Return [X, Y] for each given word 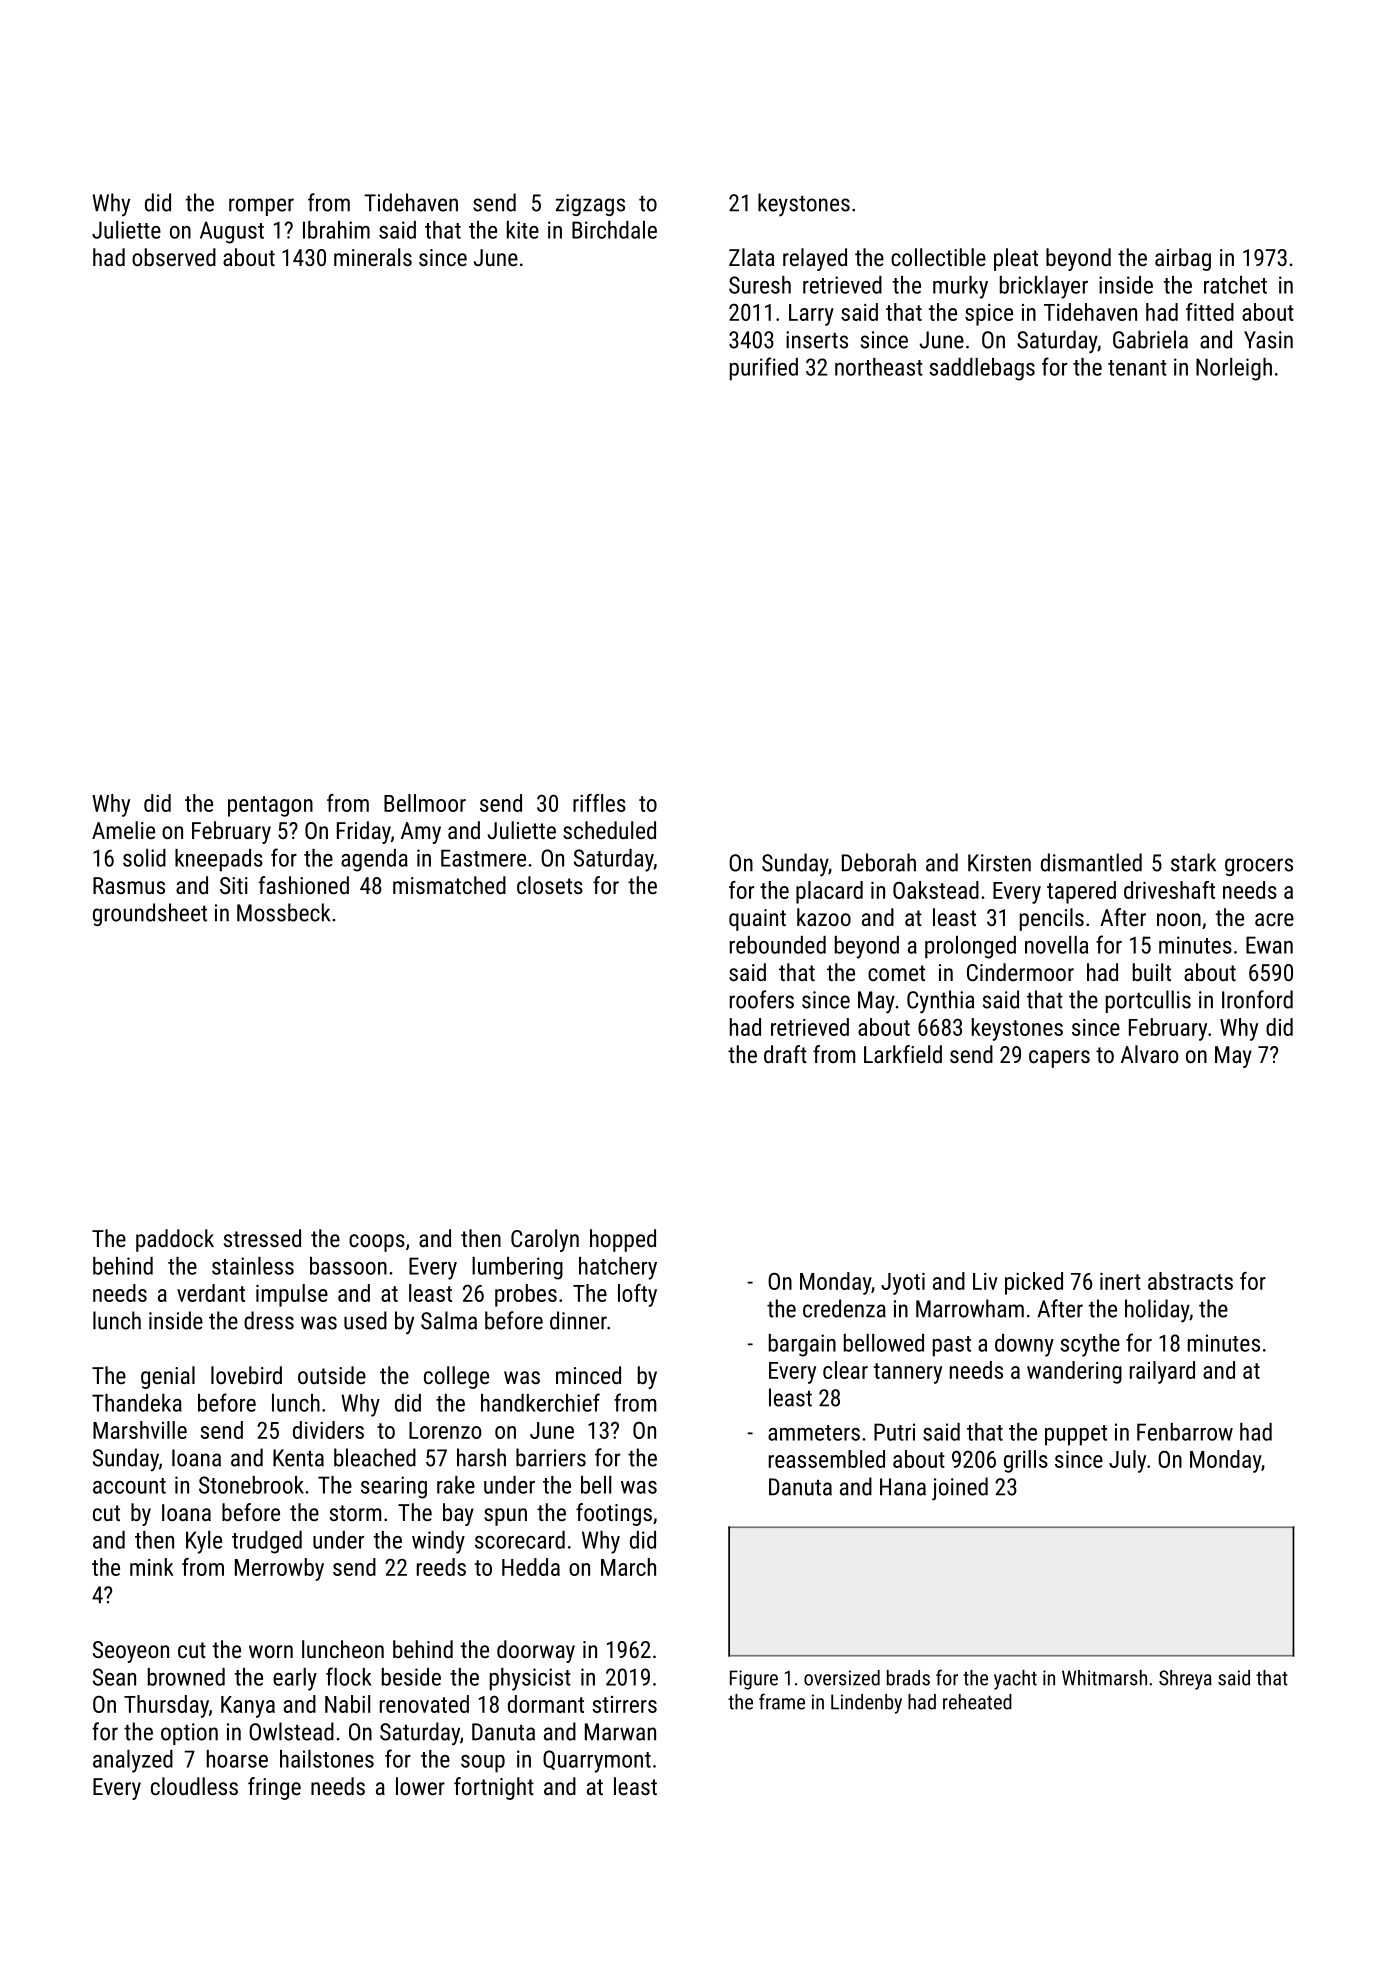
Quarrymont [597, 1761]
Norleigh [1234, 369]
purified [764, 369]
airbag [1183, 259]
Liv [985, 1281]
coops [377, 1243]
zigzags [590, 205]
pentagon [270, 806]
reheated [977, 1702]
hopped [623, 1240]
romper [261, 207]
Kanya [248, 1707]
